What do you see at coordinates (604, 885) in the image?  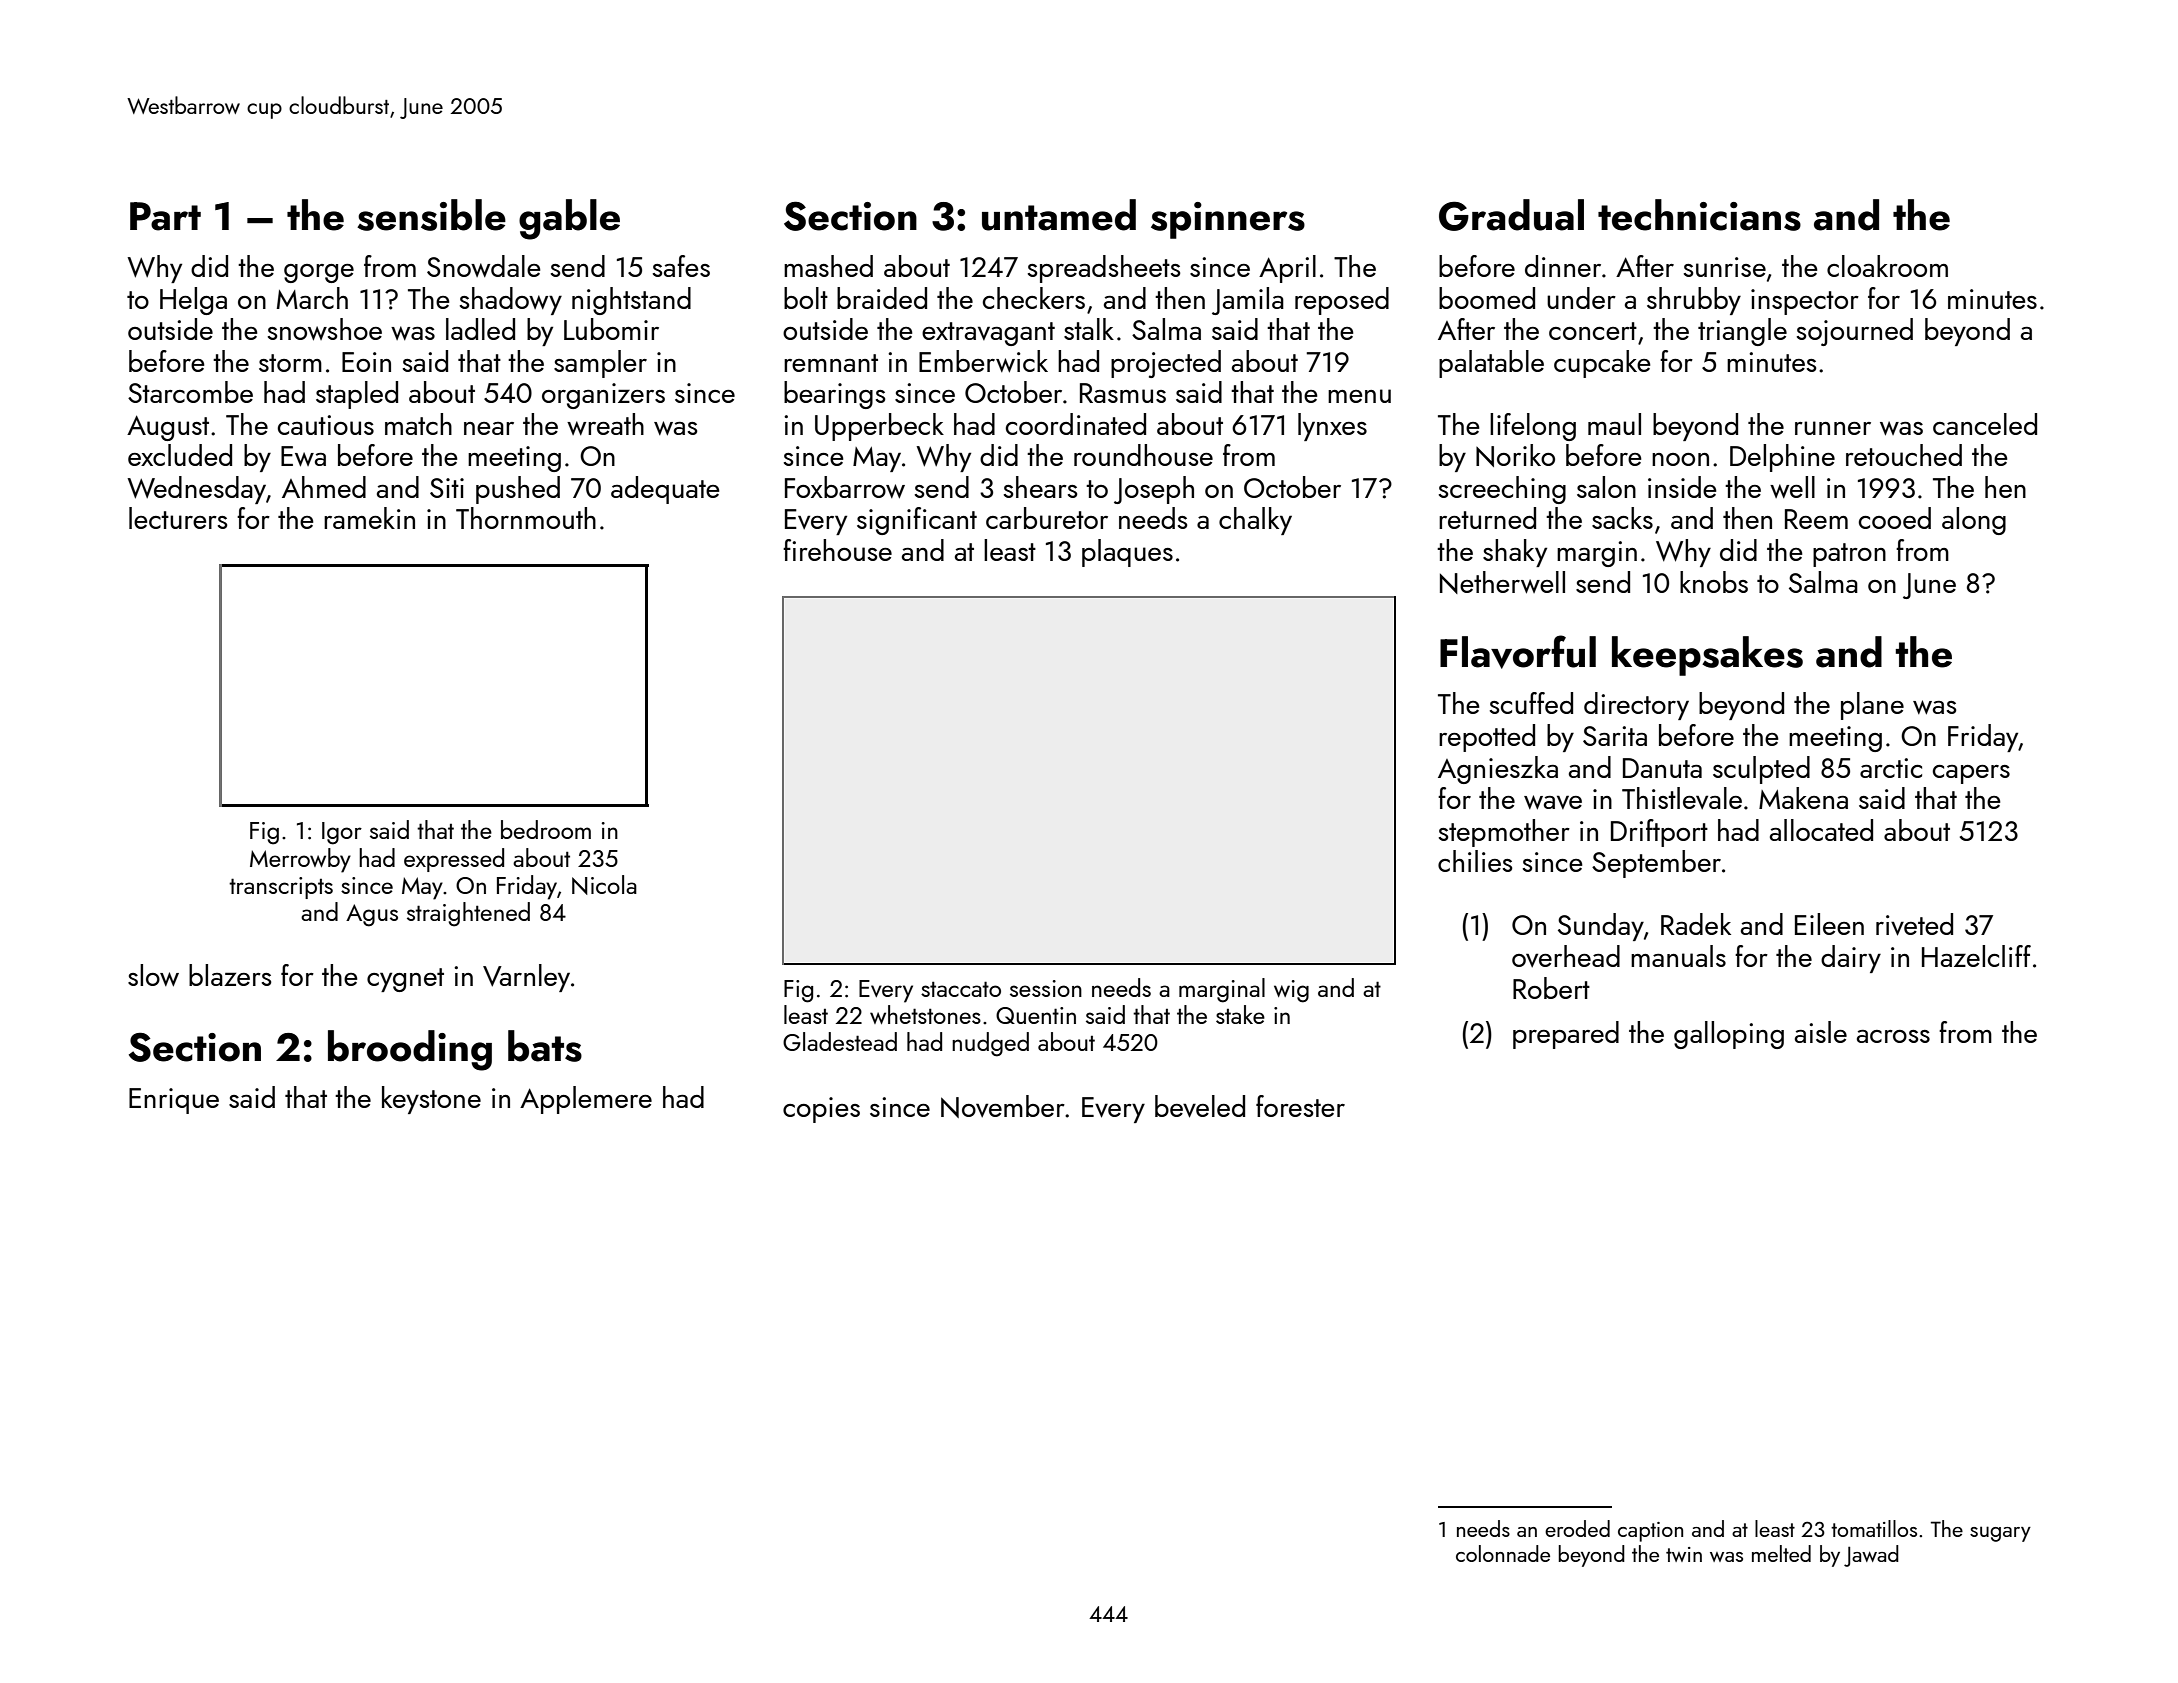 I see `Nicola` at bounding box center [604, 885].
